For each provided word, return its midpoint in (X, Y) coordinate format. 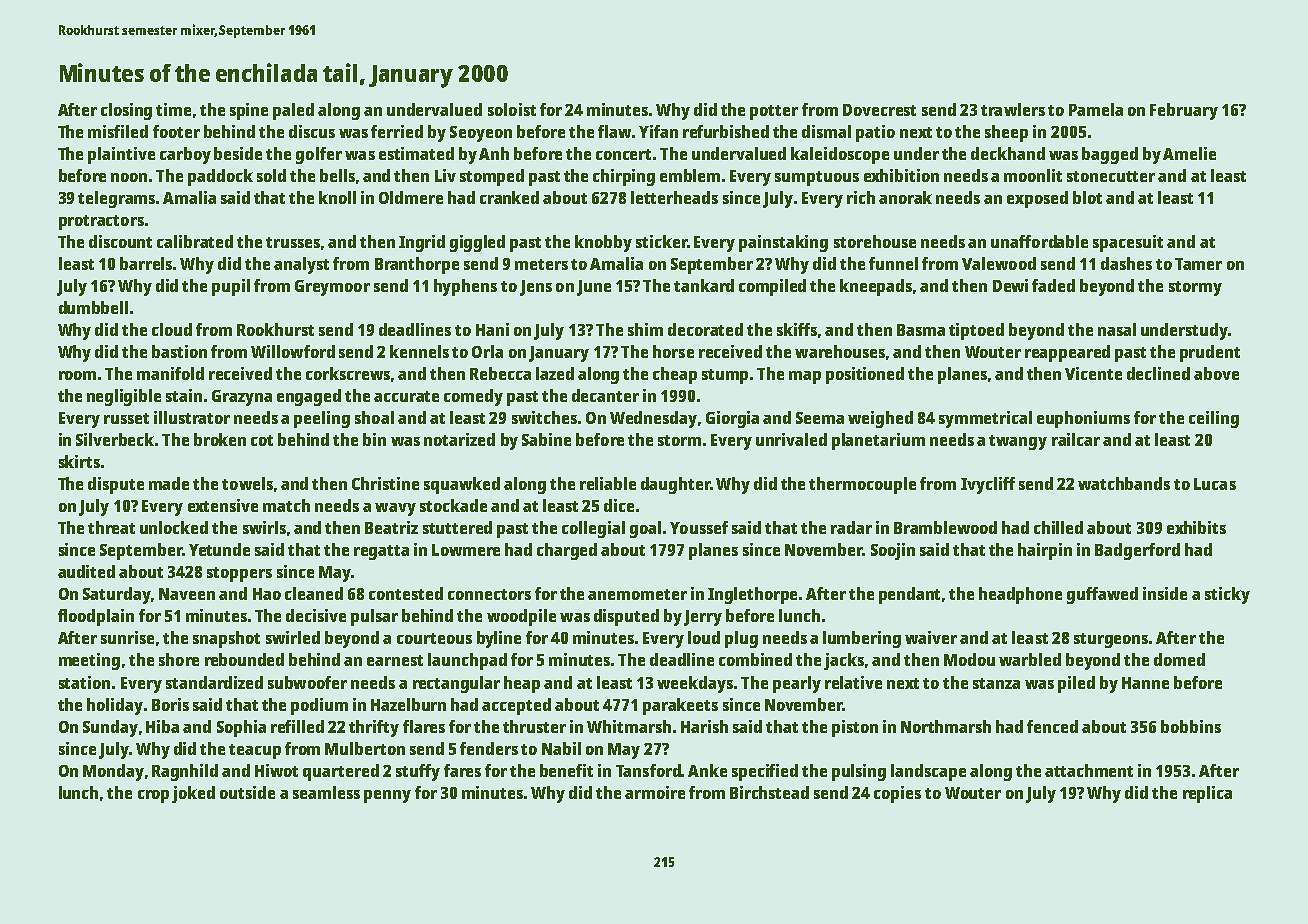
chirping (624, 177)
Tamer (1198, 264)
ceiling (1214, 419)
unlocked (174, 527)
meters (541, 264)
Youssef (699, 527)
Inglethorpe (752, 595)
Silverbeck (115, 439)
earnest (395, 660)
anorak (905, 197)
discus (312, 131)
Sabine (546, 439)
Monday (113, 772)
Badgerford (1137, 551)
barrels (146, 263)
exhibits (1196, 527)
